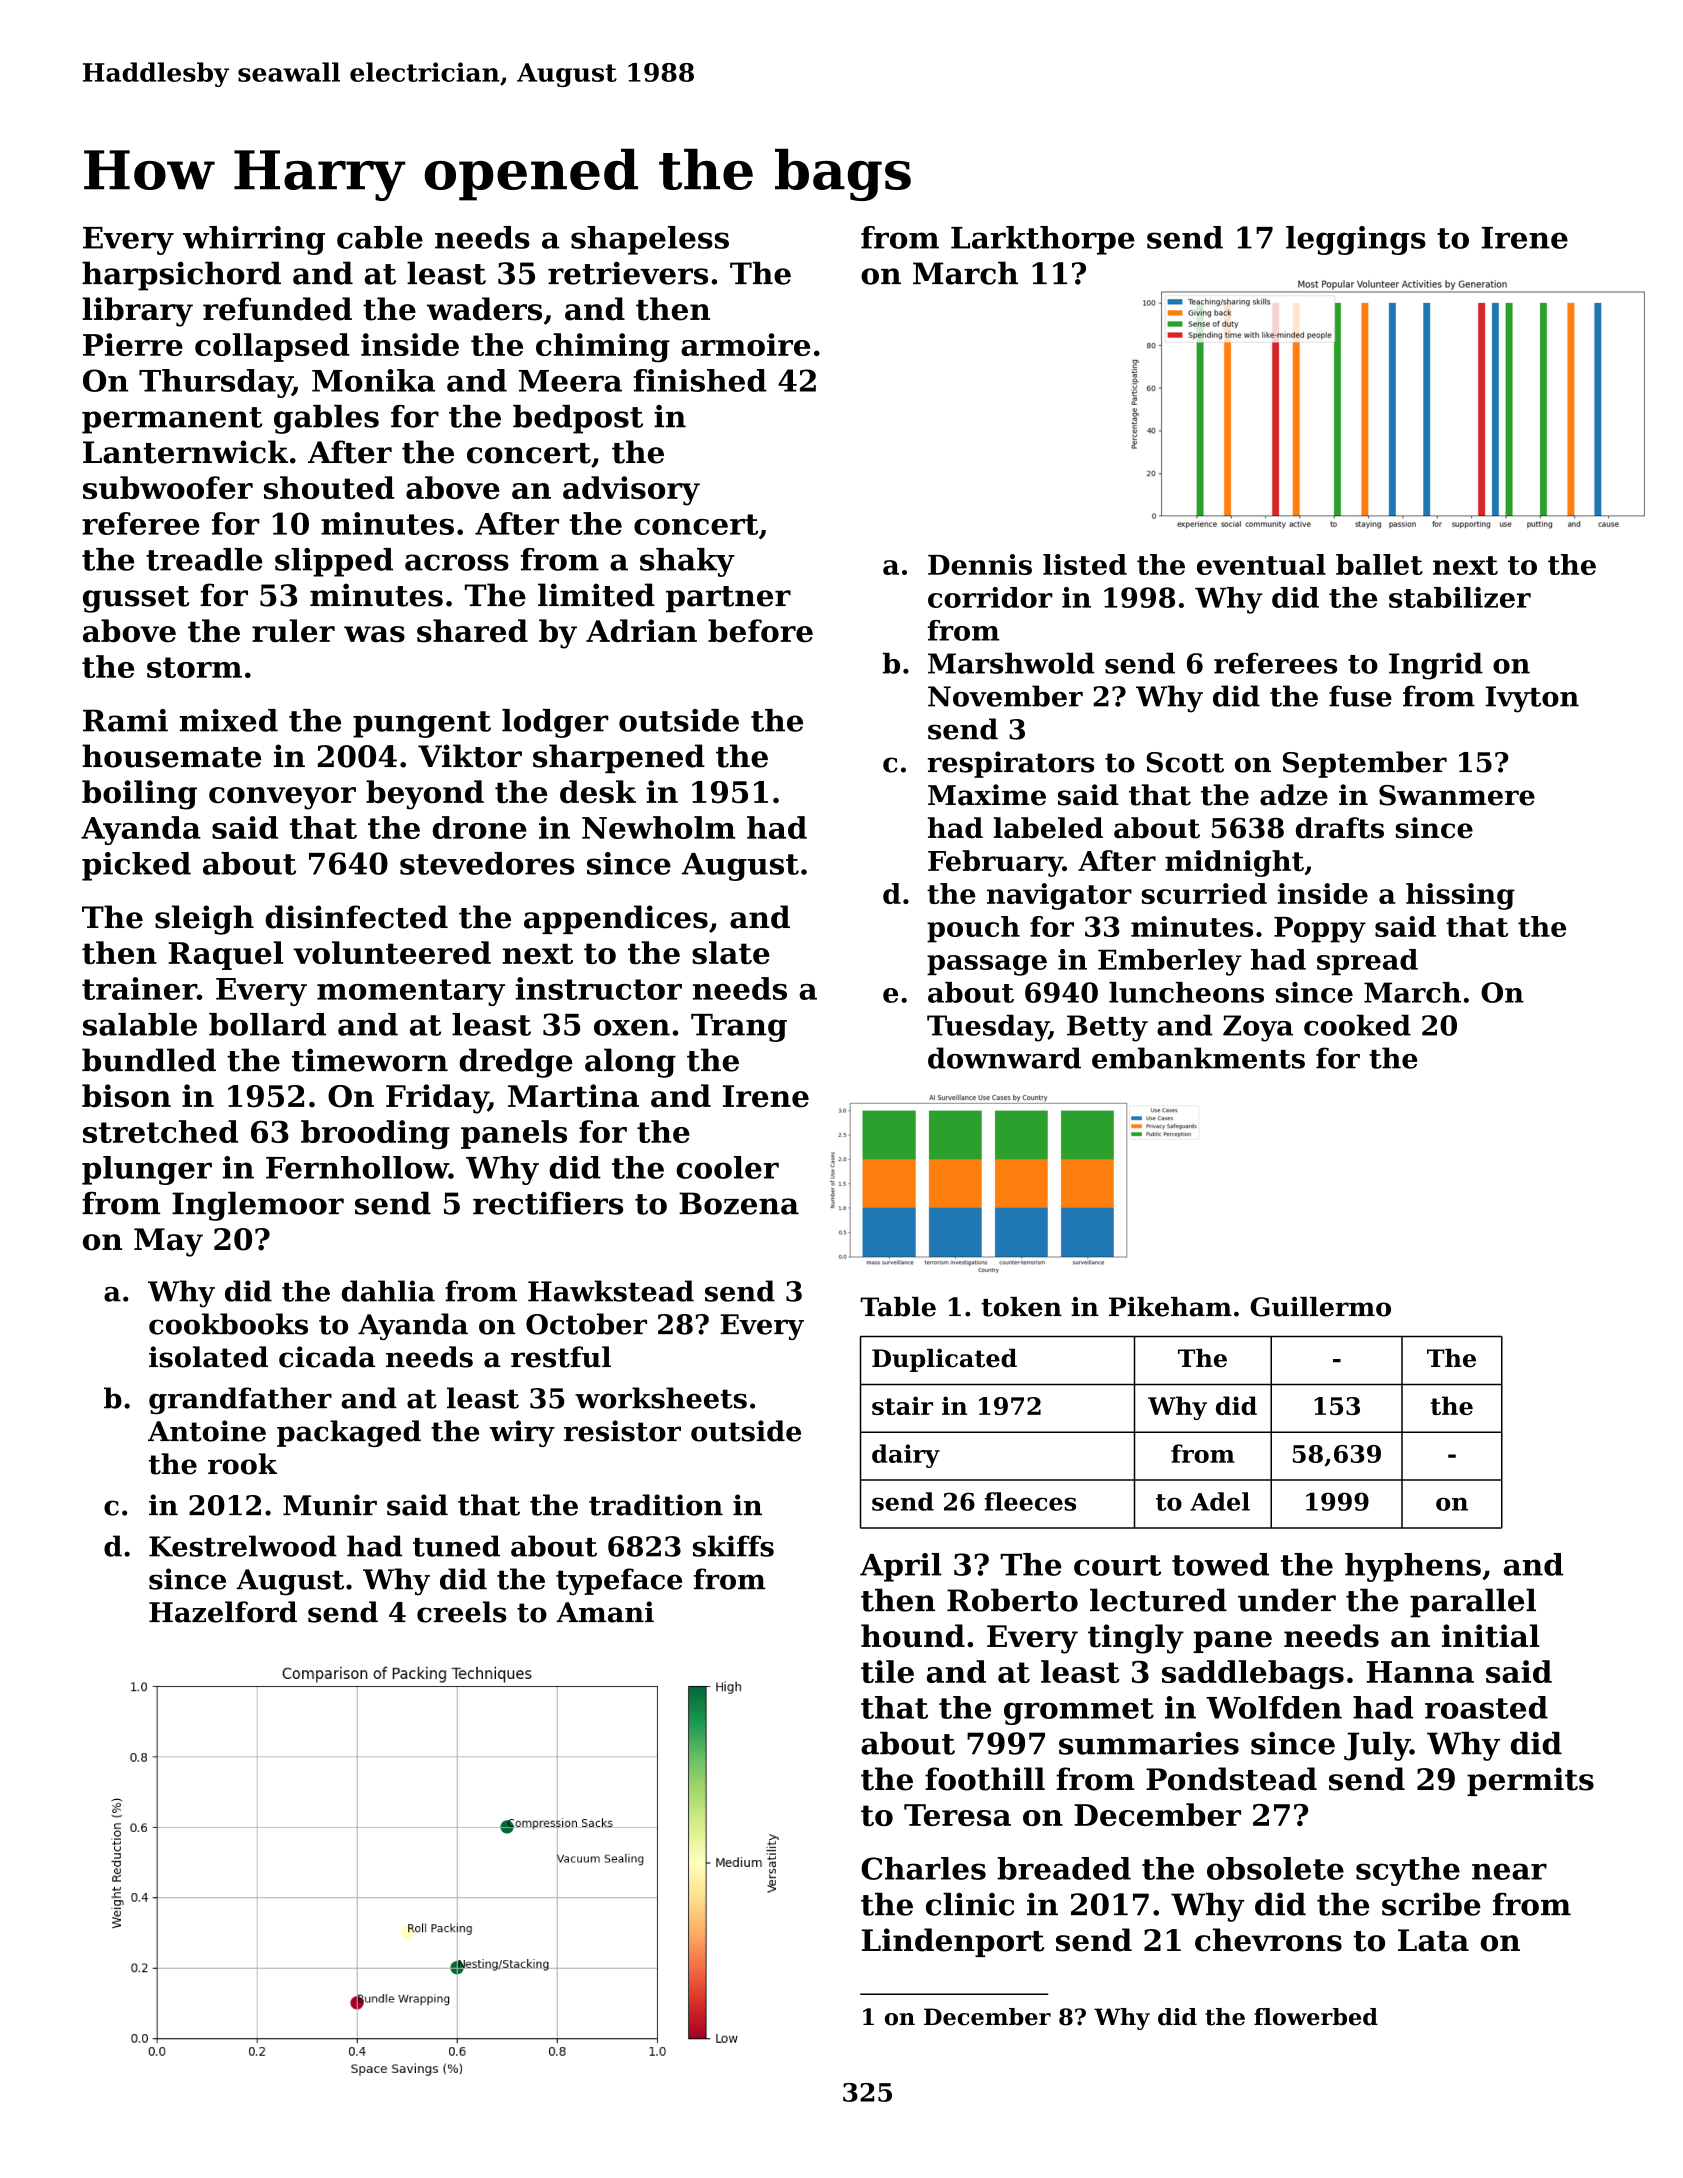 Image resolution: width=1683 pixels, height=2178 pixels. Describe the element at coordinates (411, 992) in the document. I see `momentary` at that location.
